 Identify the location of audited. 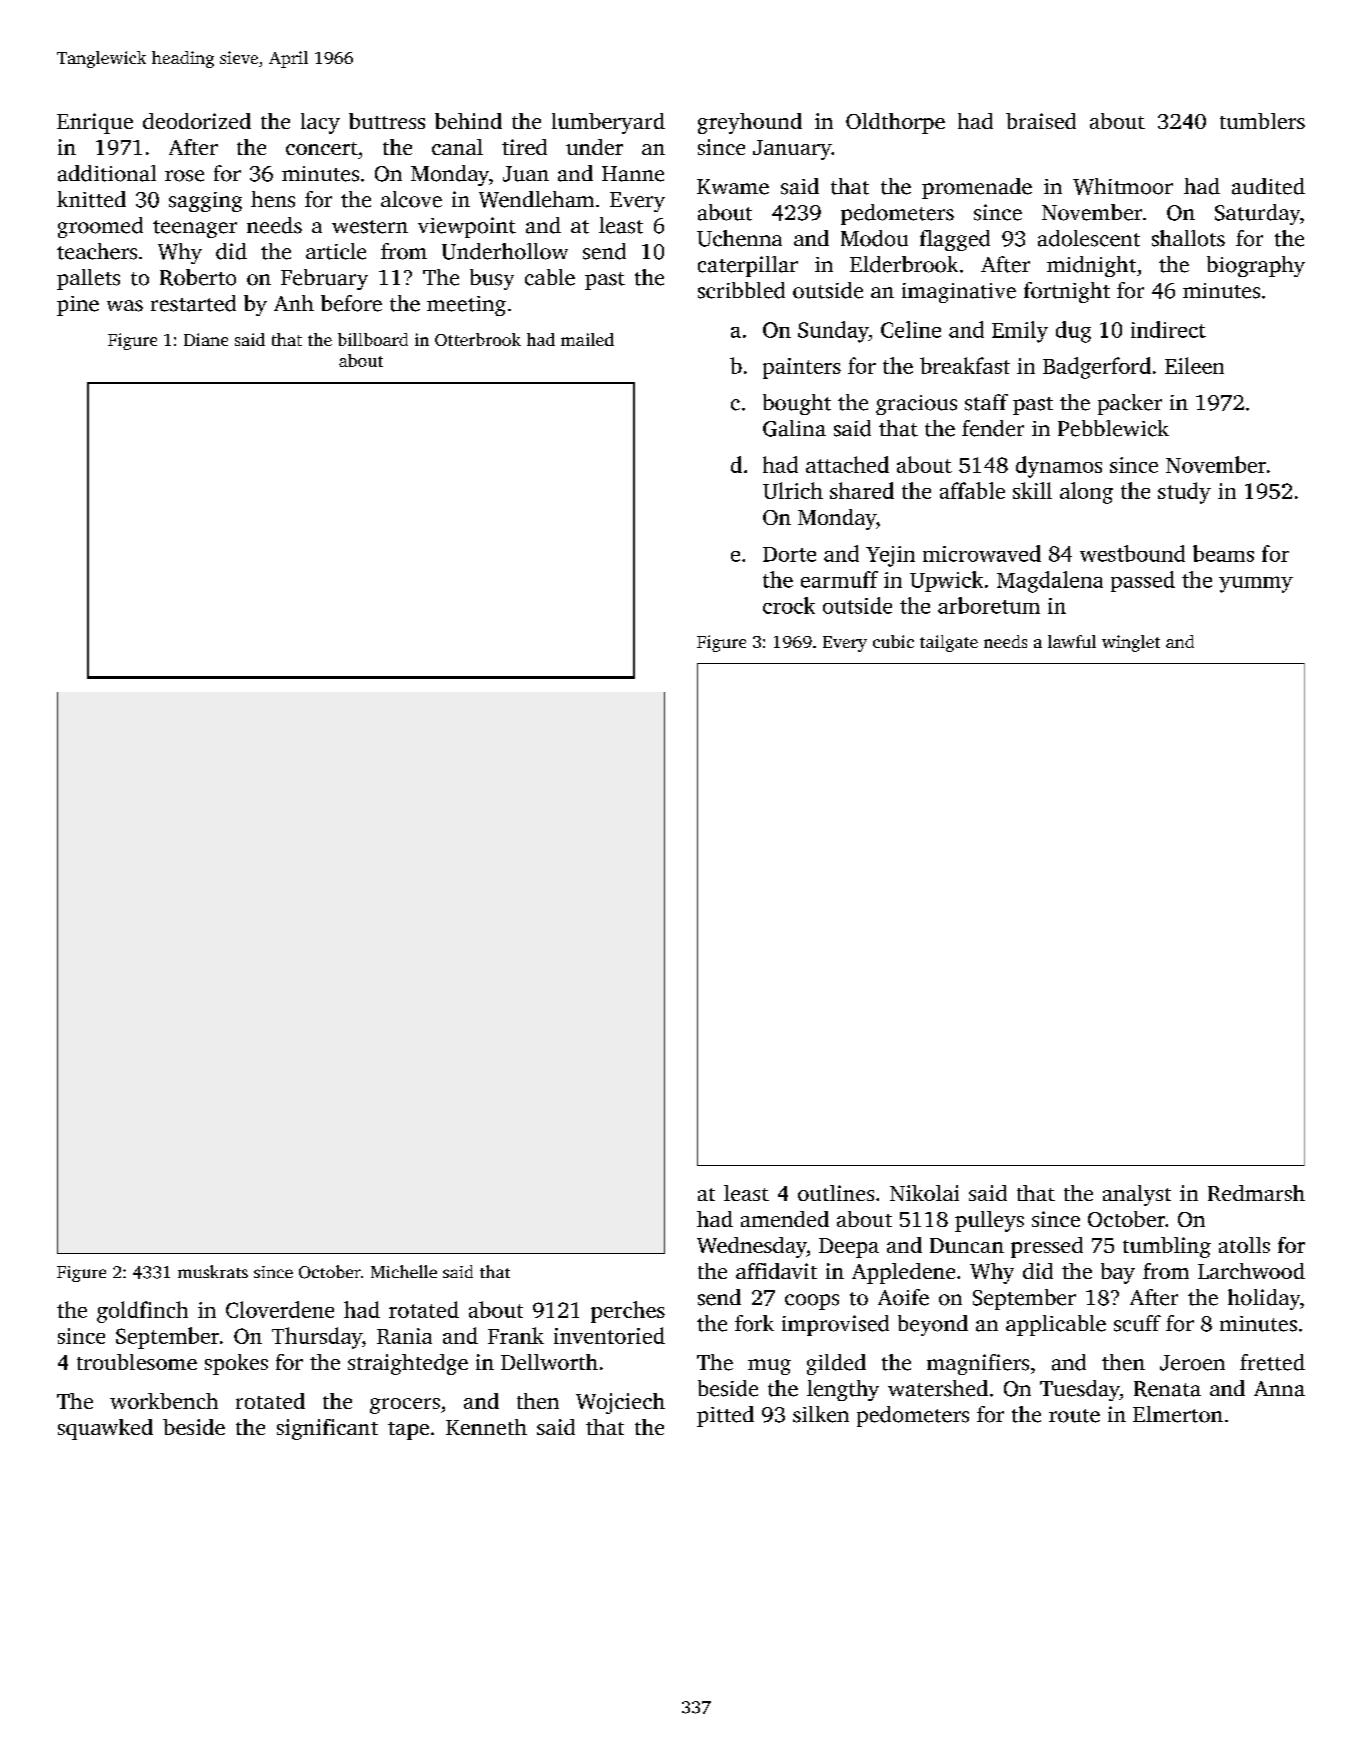
(1268, 186).
